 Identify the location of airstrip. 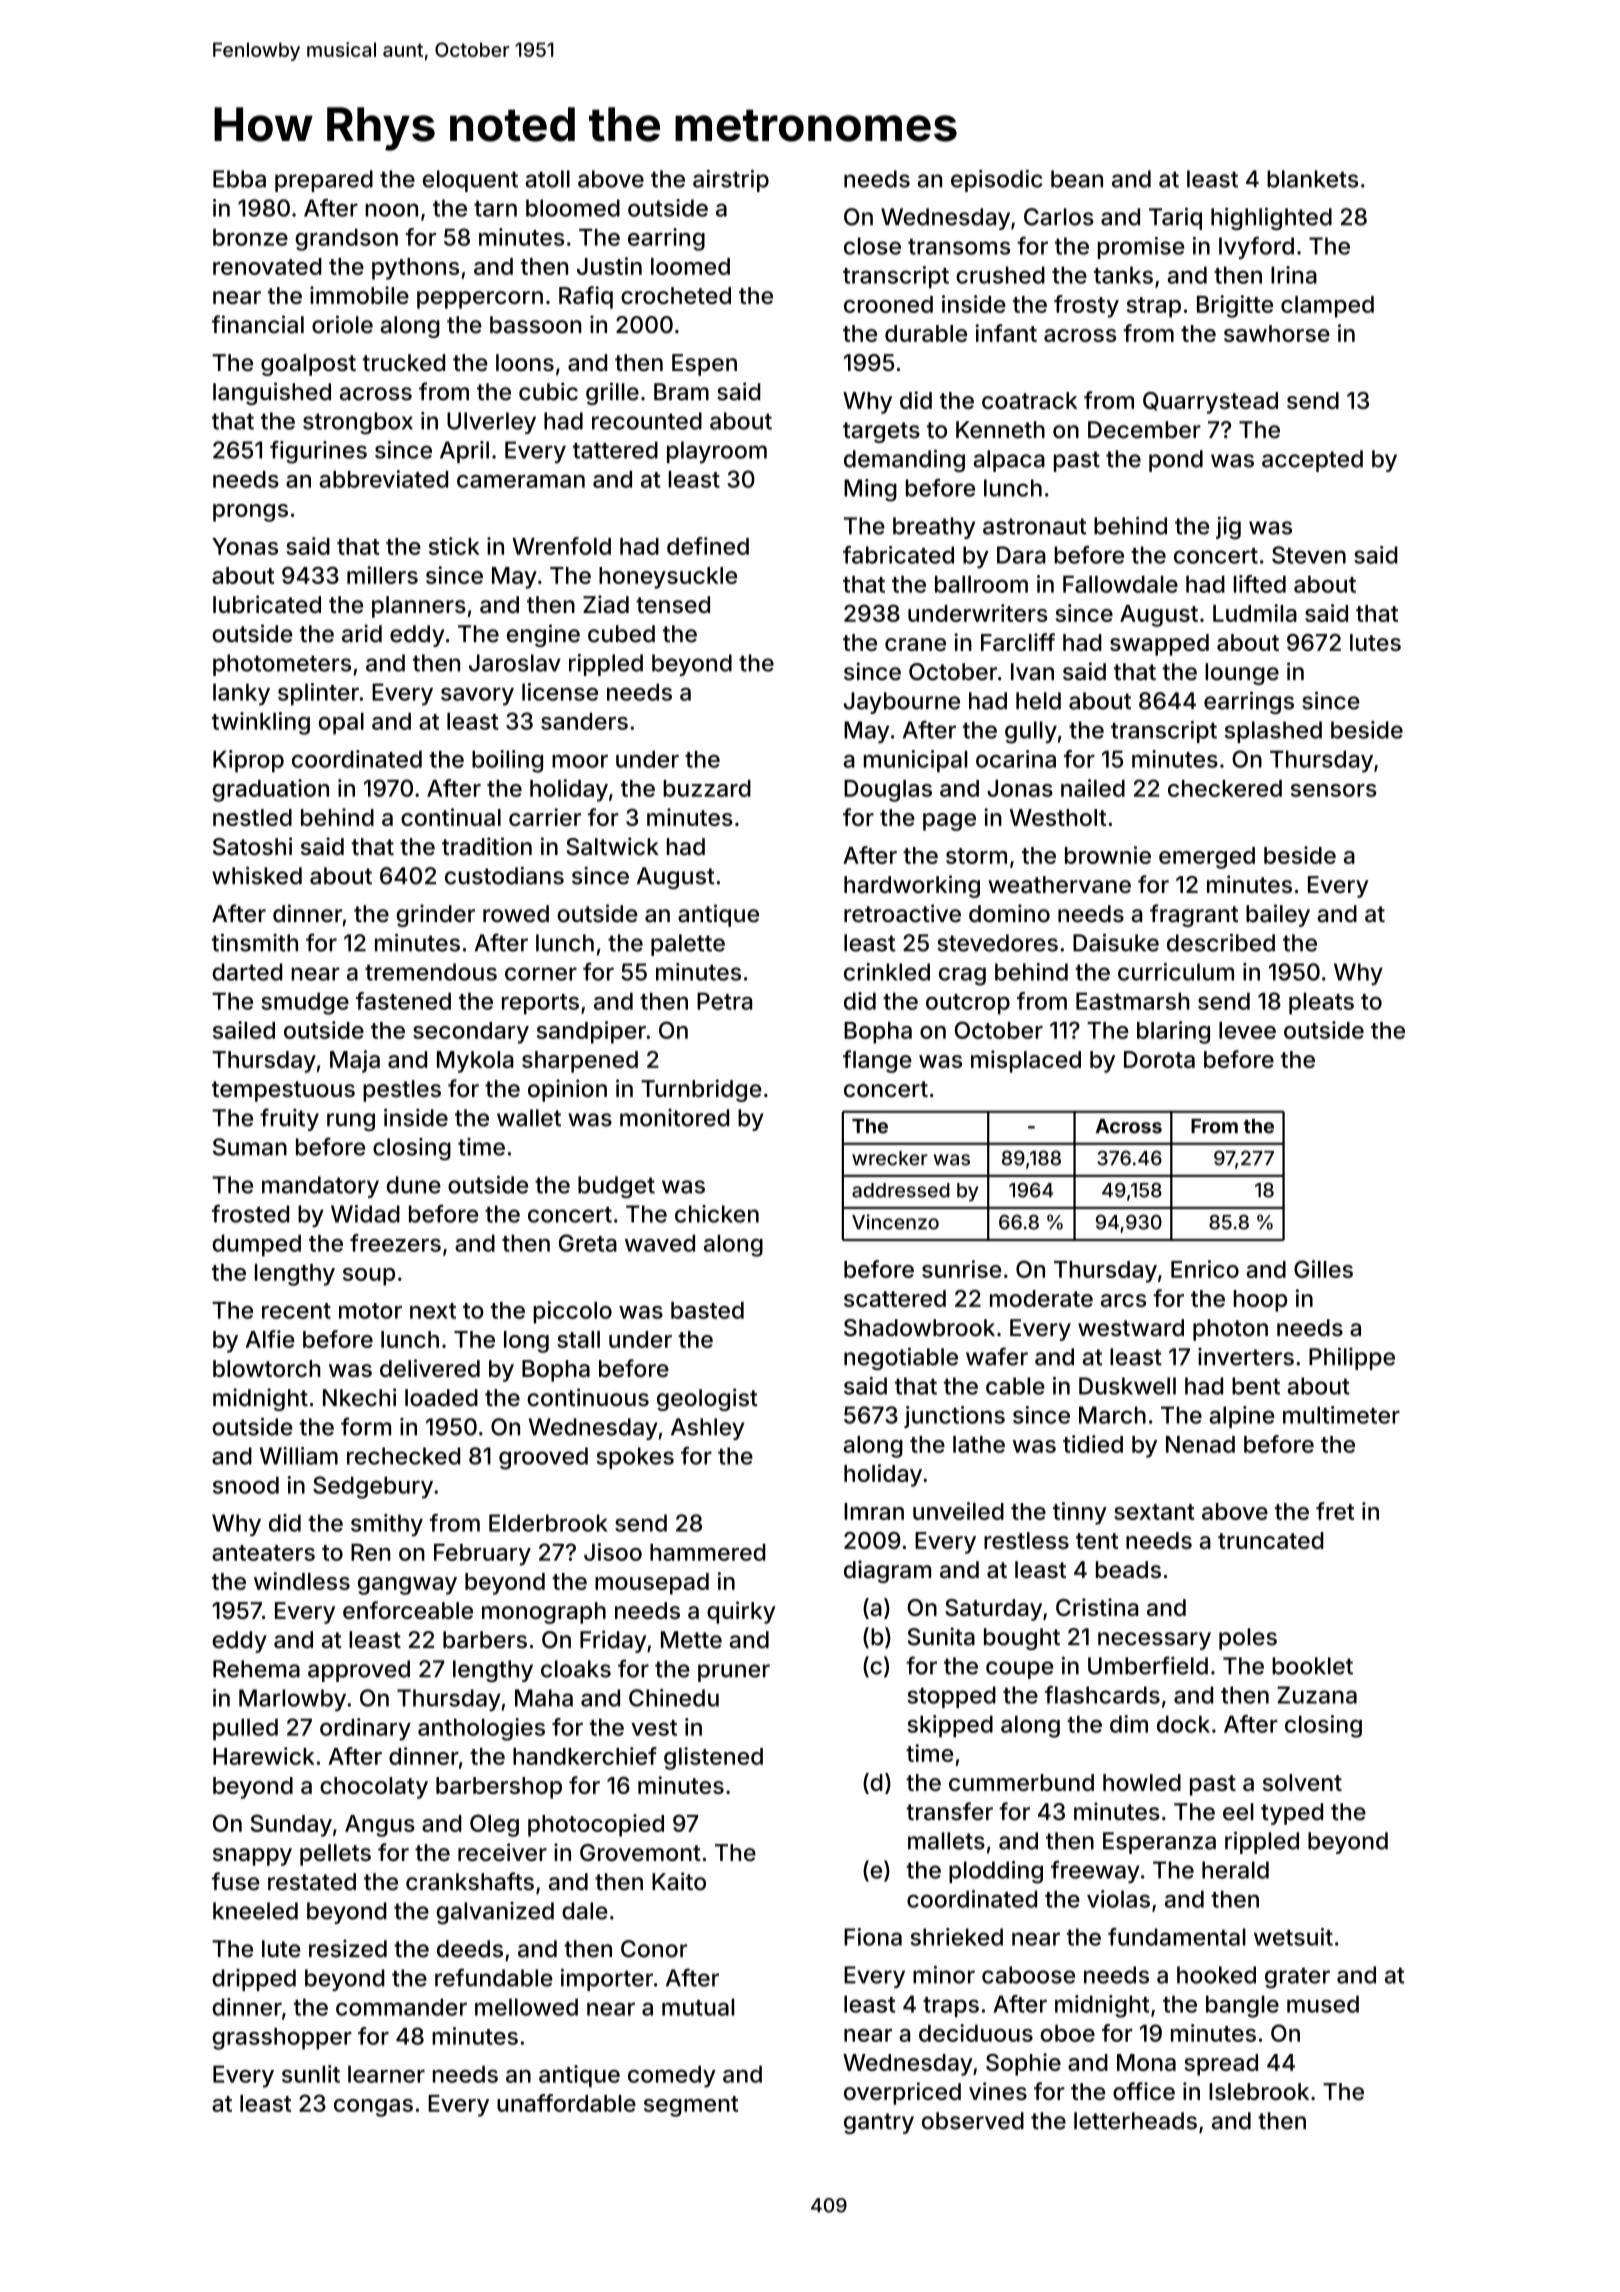
(731, 181).
